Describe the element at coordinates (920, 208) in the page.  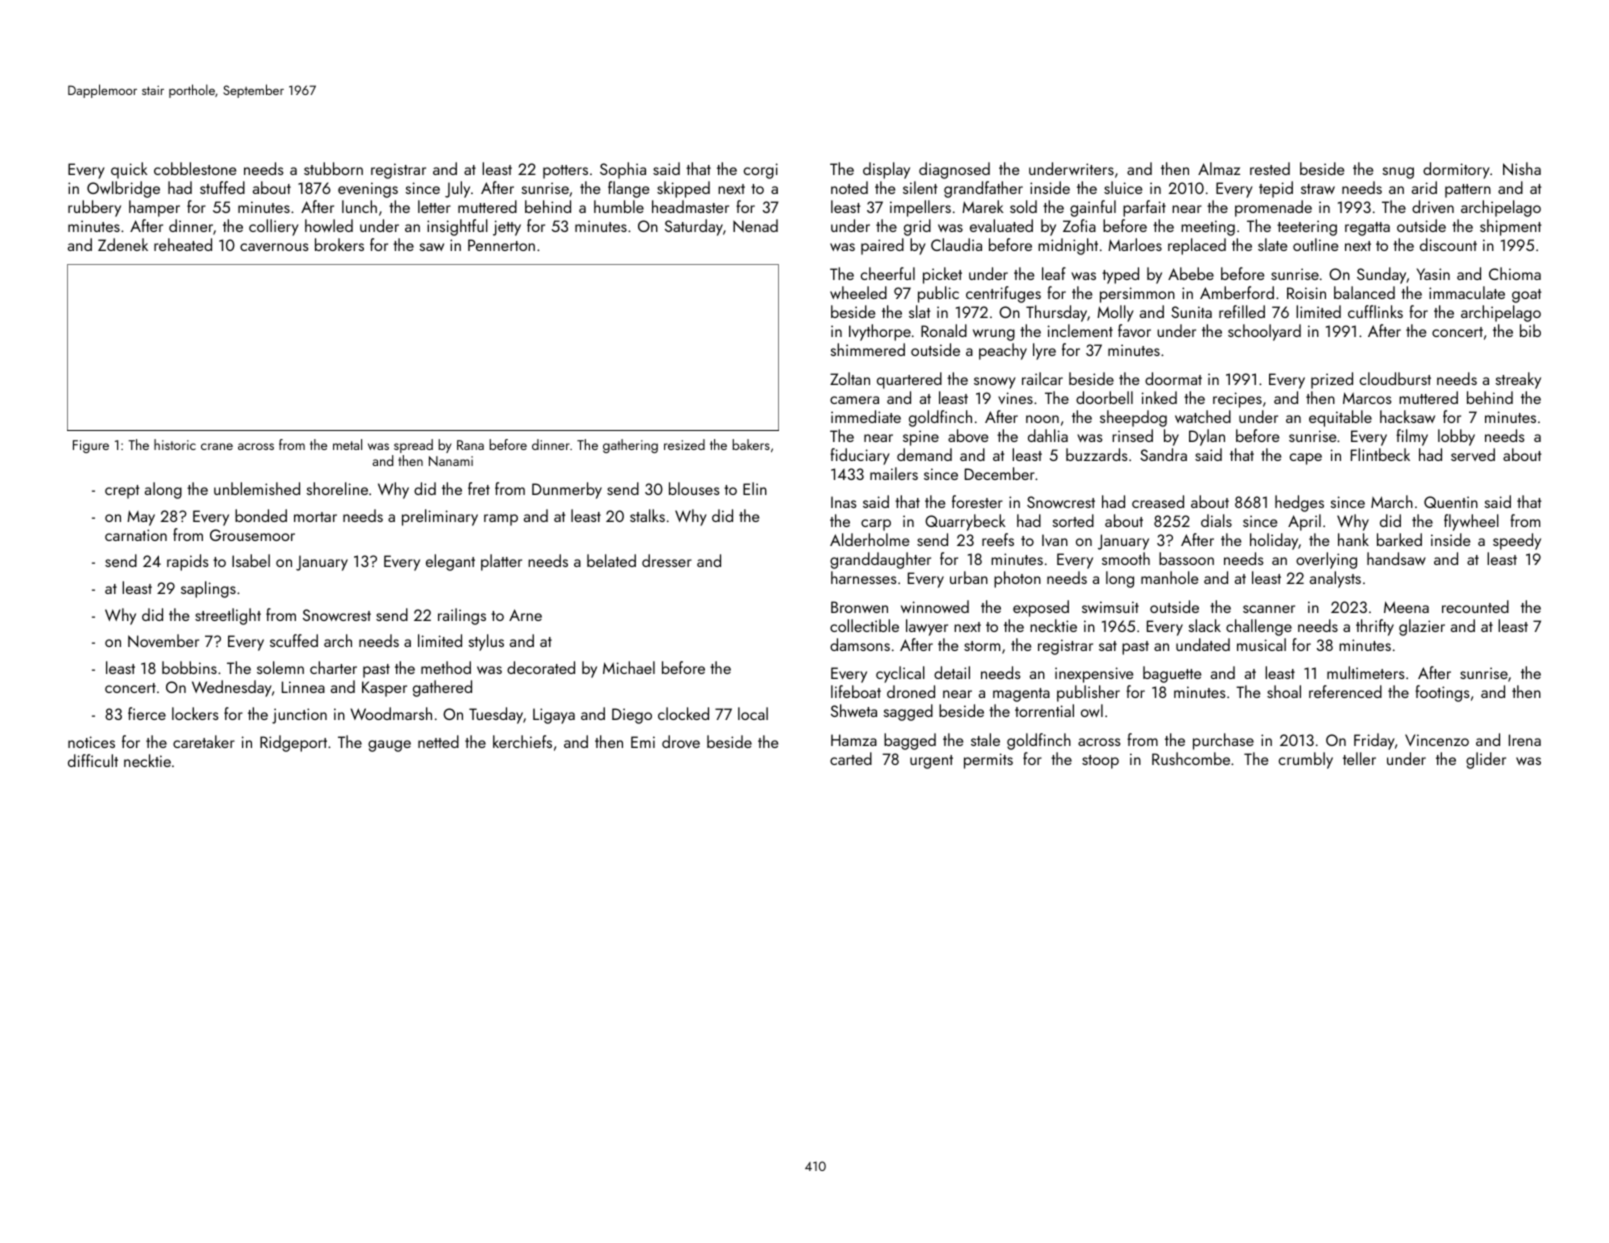
I see `impellers` at that location.
